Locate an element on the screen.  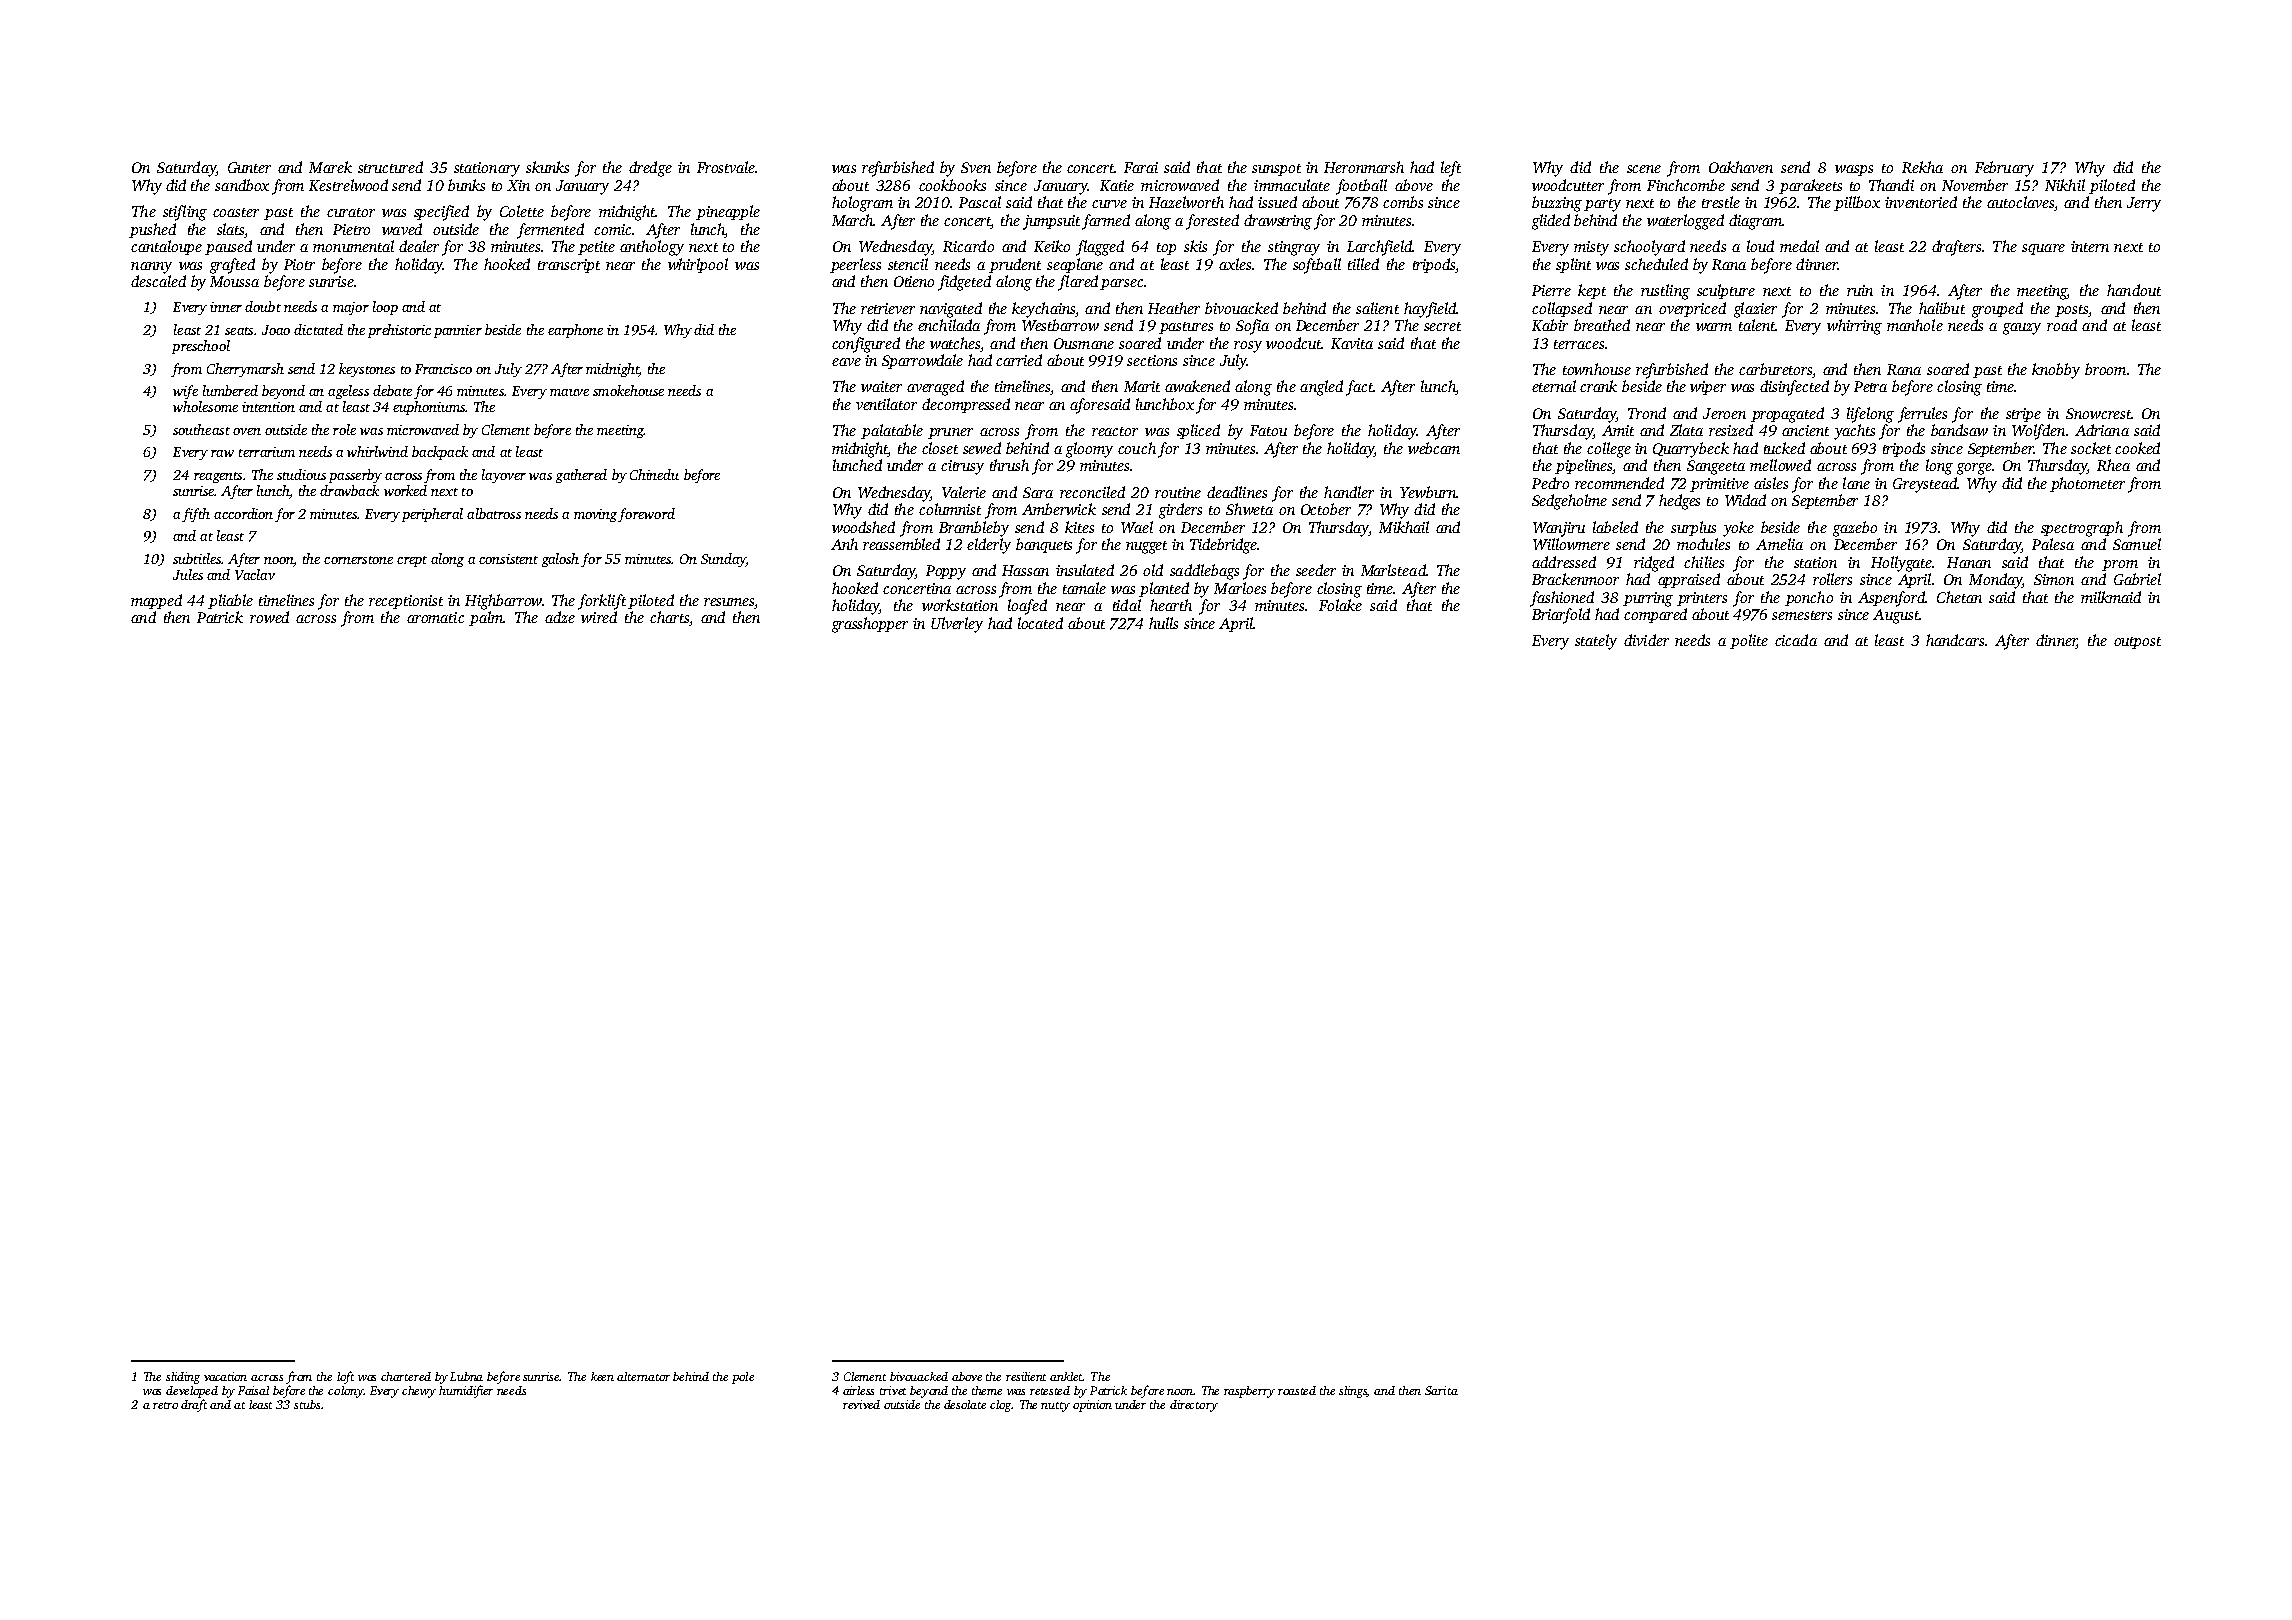
February is located at coordinates (2004, 169).
